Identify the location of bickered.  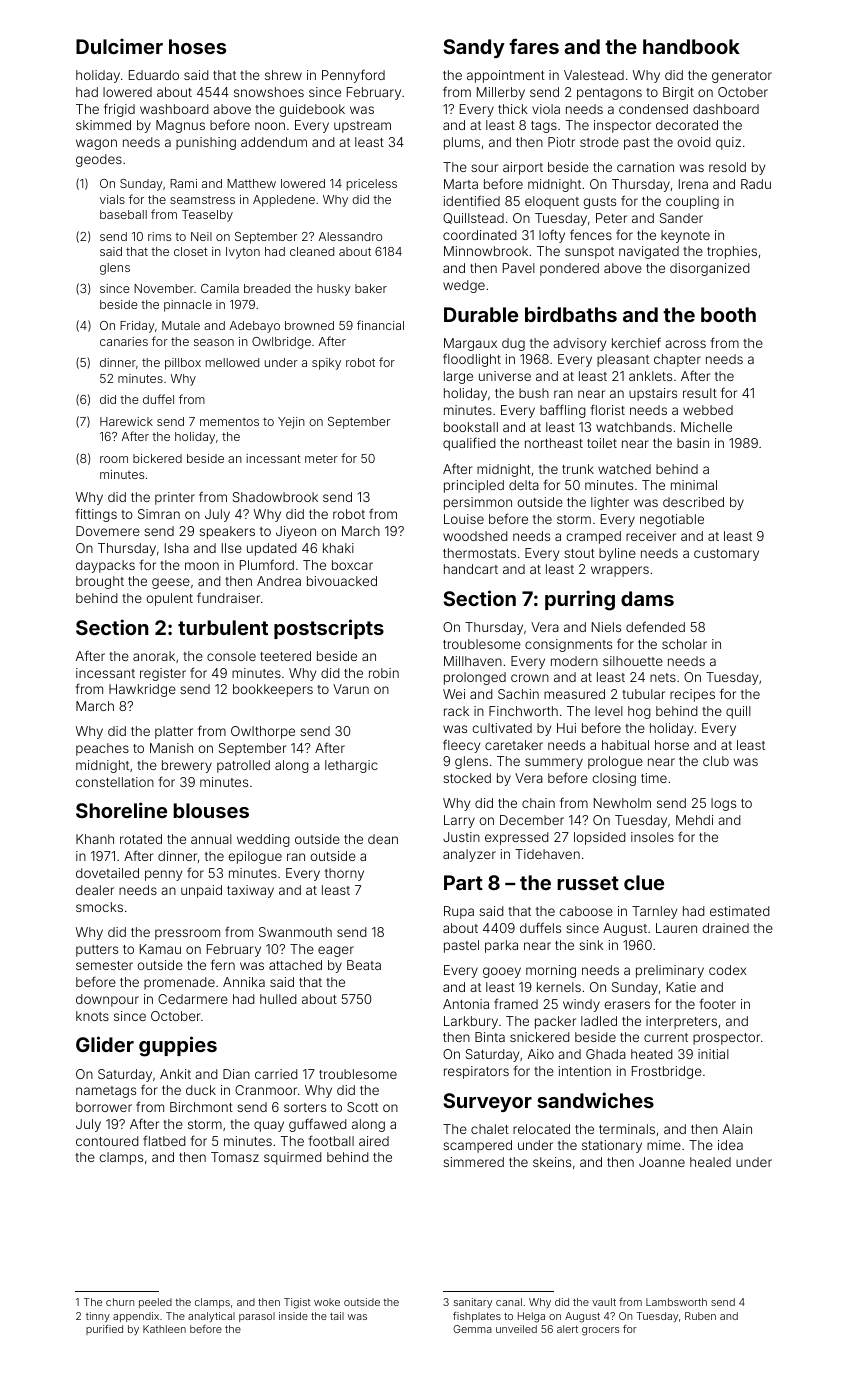
(157, 458).
